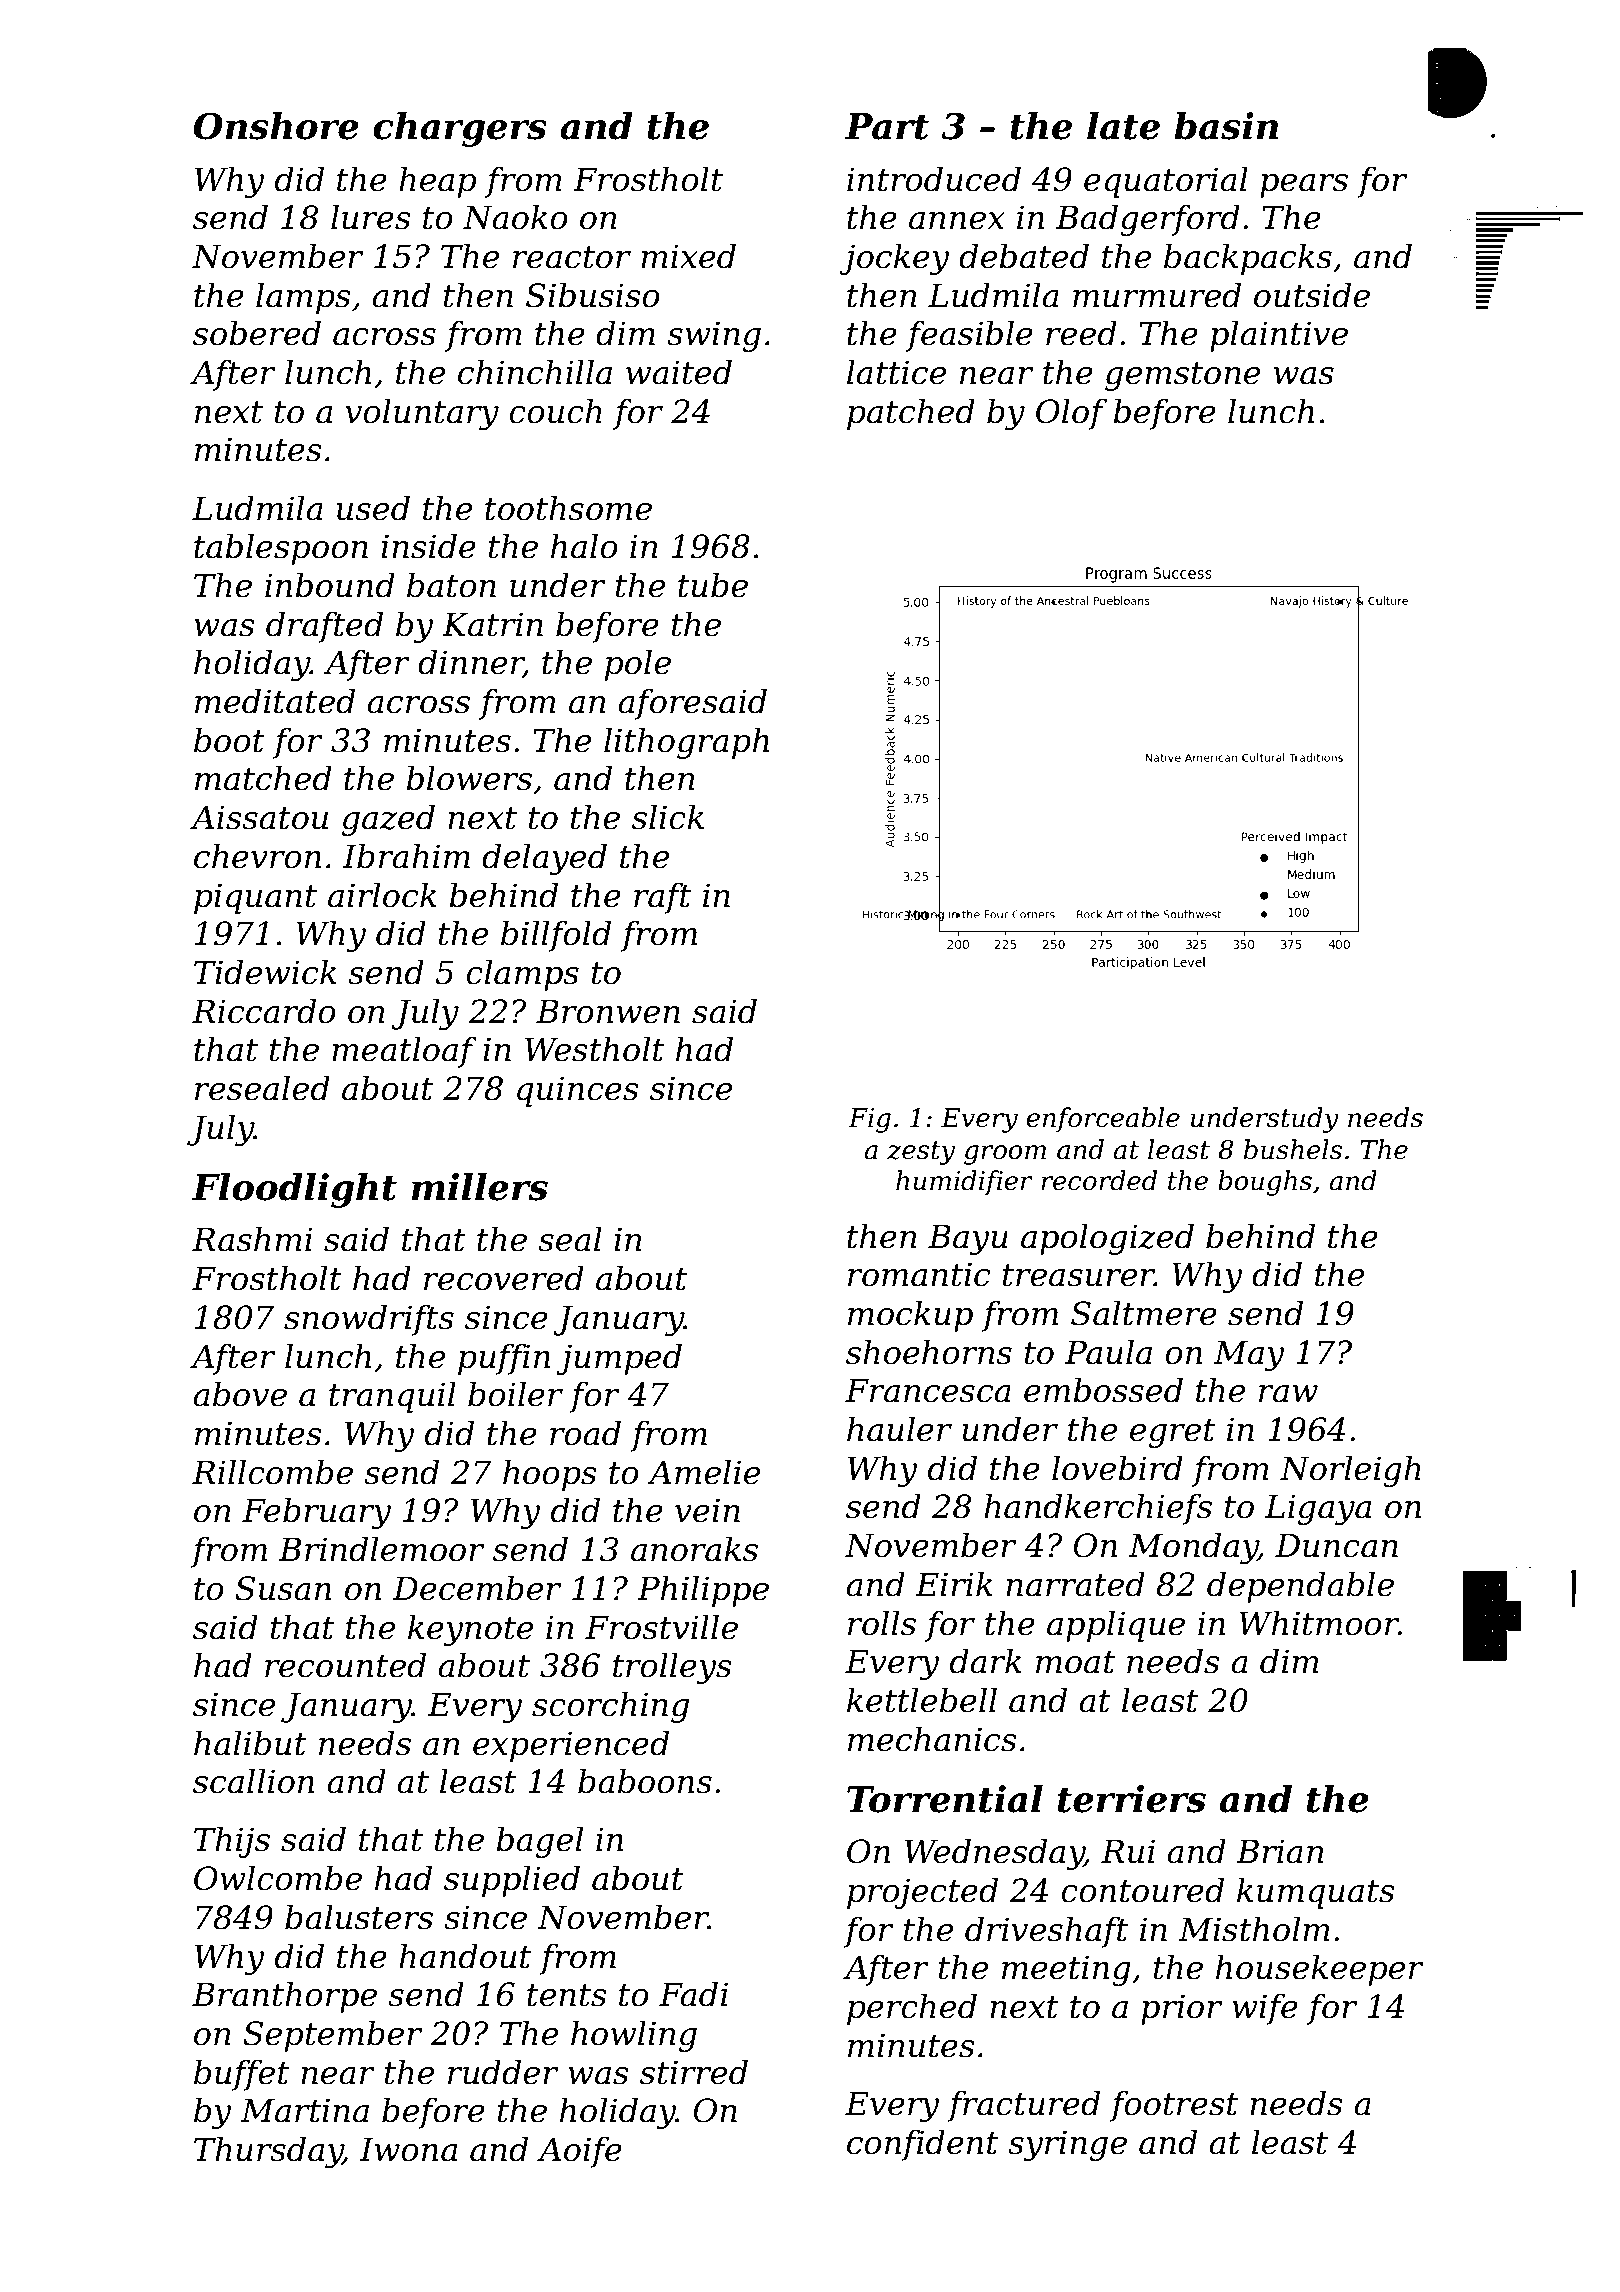 The height and width of the screenshot is (2292, 1620). Describe the element at coordinates (934, 179) in the screenshot. I see `introduced` at that location.
